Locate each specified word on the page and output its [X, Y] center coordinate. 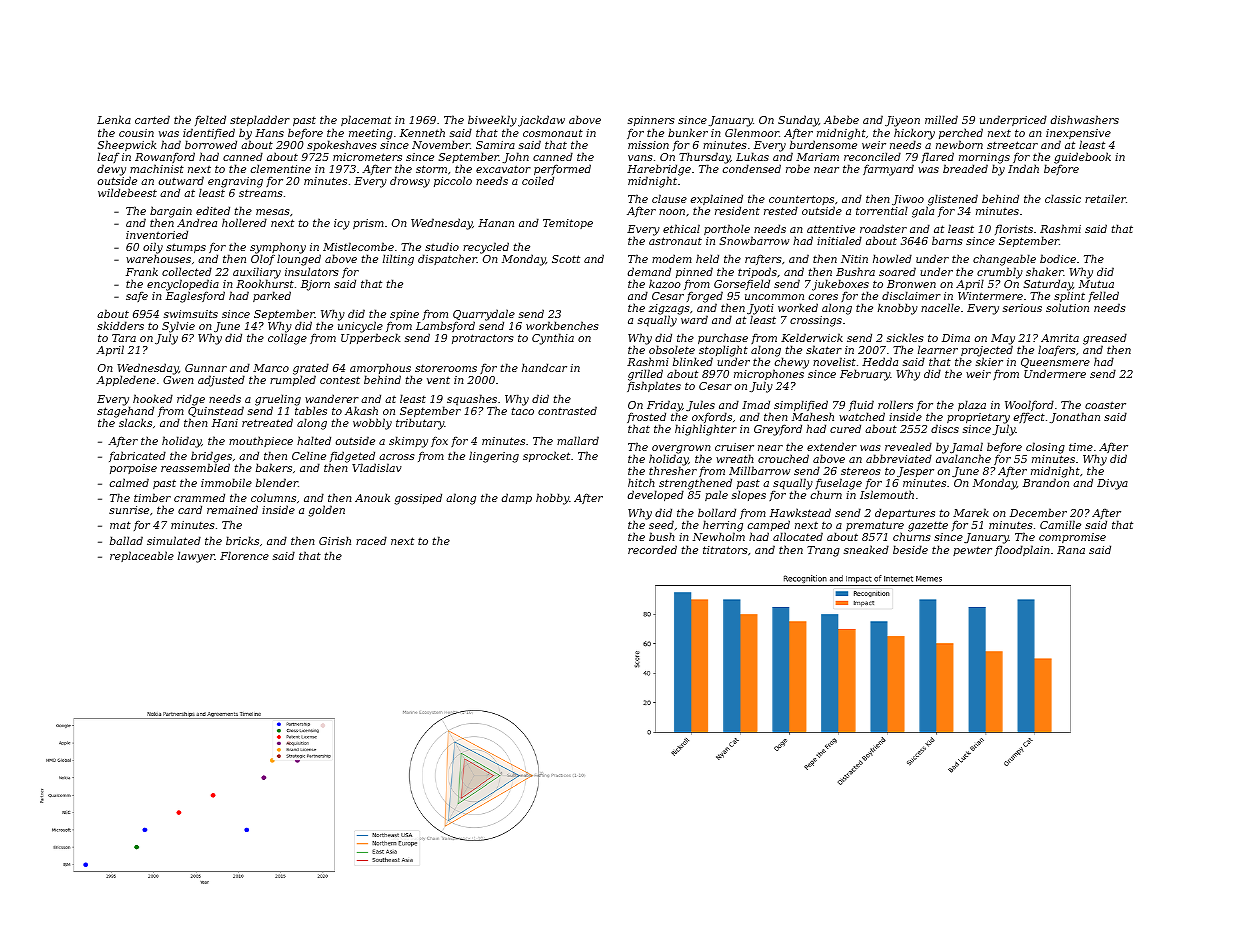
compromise [1072, 538]
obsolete [672, 350]
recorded [652, 549]
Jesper [915, 472]
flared [937, 157]
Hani [225, 423]
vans [640, 158]
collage [287, 339]
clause [669, 198]
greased [1105, 339]
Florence [244, 555]
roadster [883, 228]
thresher [673, 471]
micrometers [367, 157]
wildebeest [127, 192]
